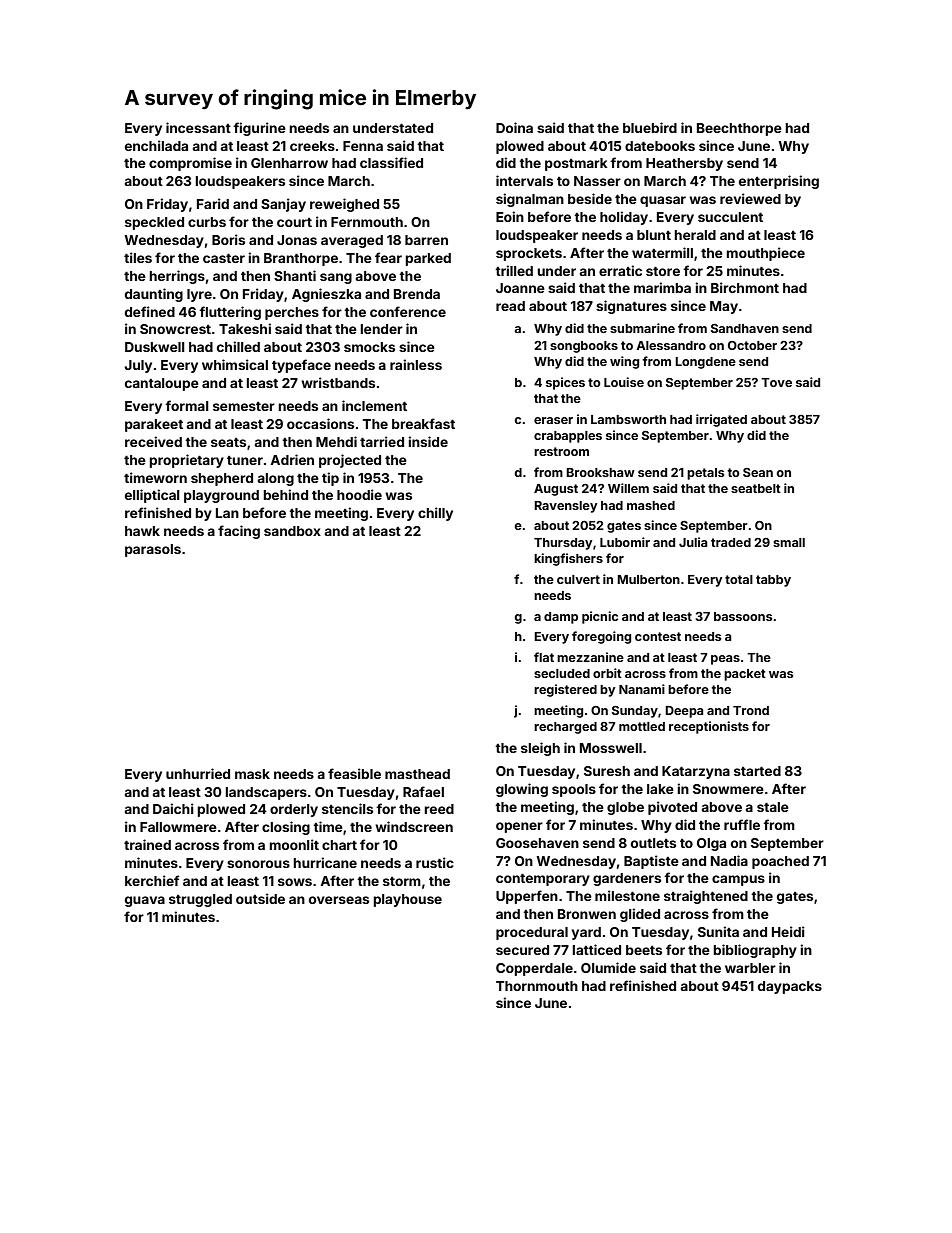 The height and width of the document is (1233, 952). What do you see at coordinates (663, 271) in the document?
I see `store` at bounding box center [663, 271].
